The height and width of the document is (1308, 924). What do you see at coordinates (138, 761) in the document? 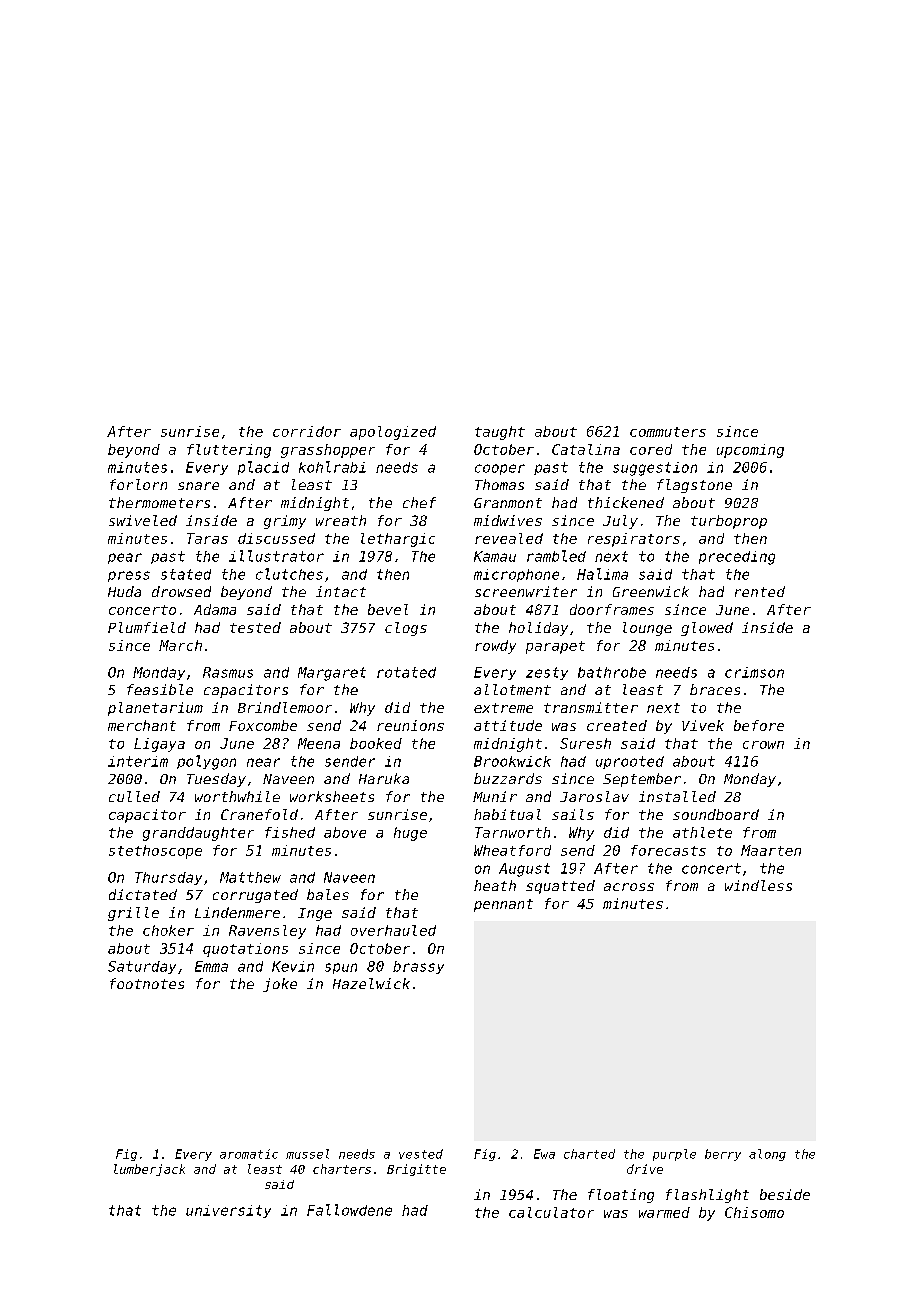
I see `interim` at bounding box center [138, 761].
